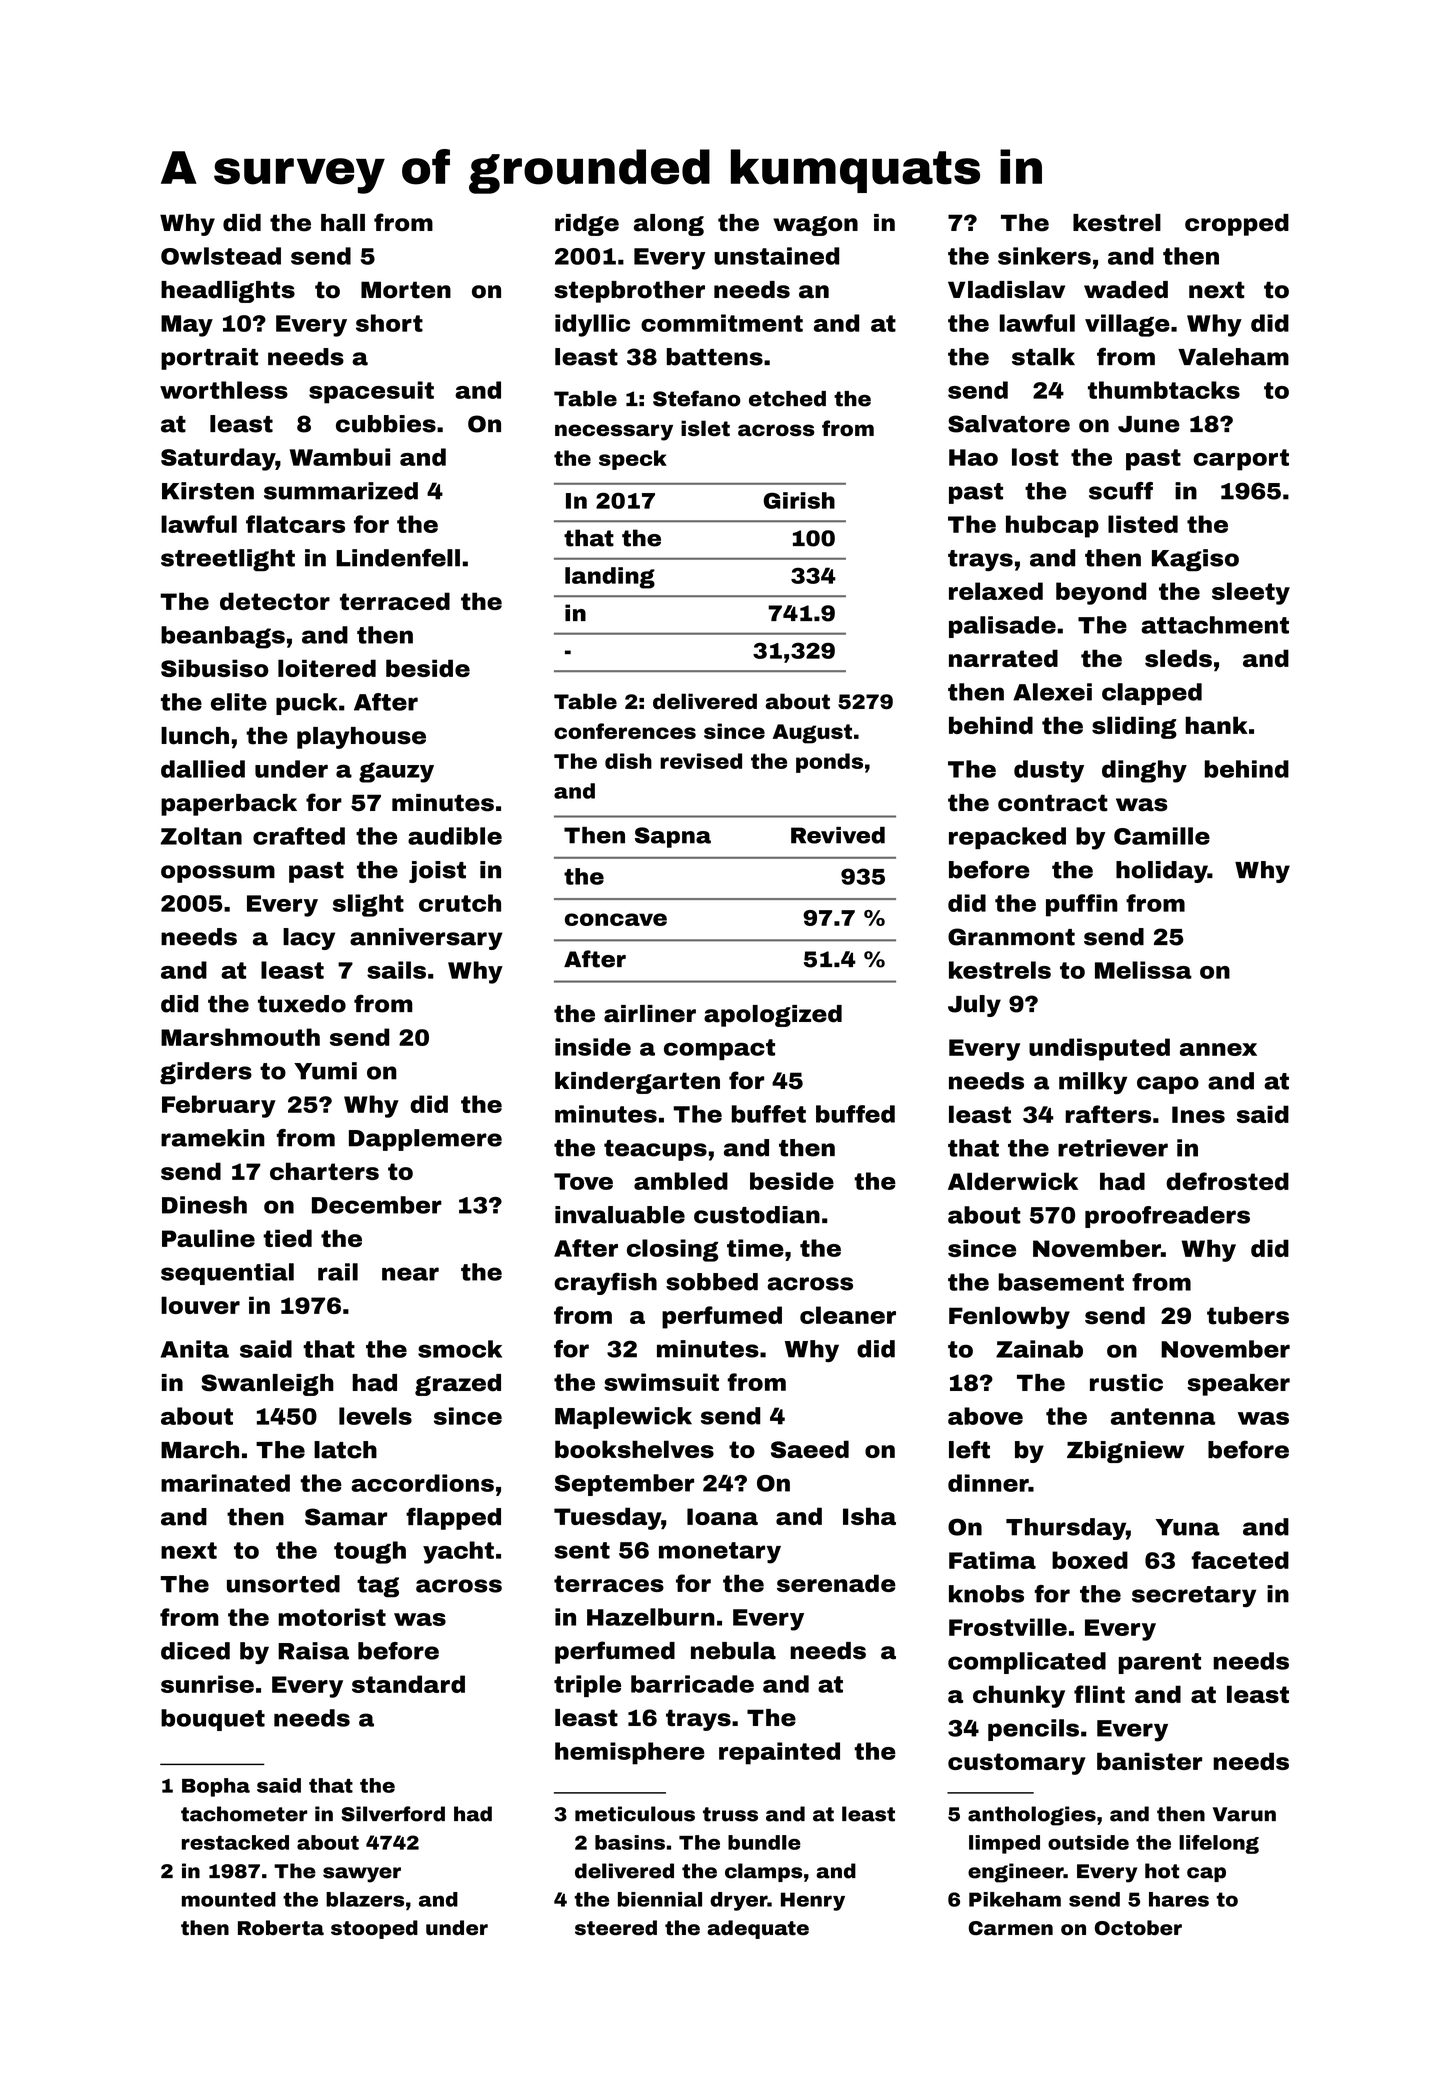 The width and height of the screenshot is (1450, 2100). What do you see at coordinates (393, 1814) in the screenshot?
I see `Silverford` at bounding box center [393, 1814].
